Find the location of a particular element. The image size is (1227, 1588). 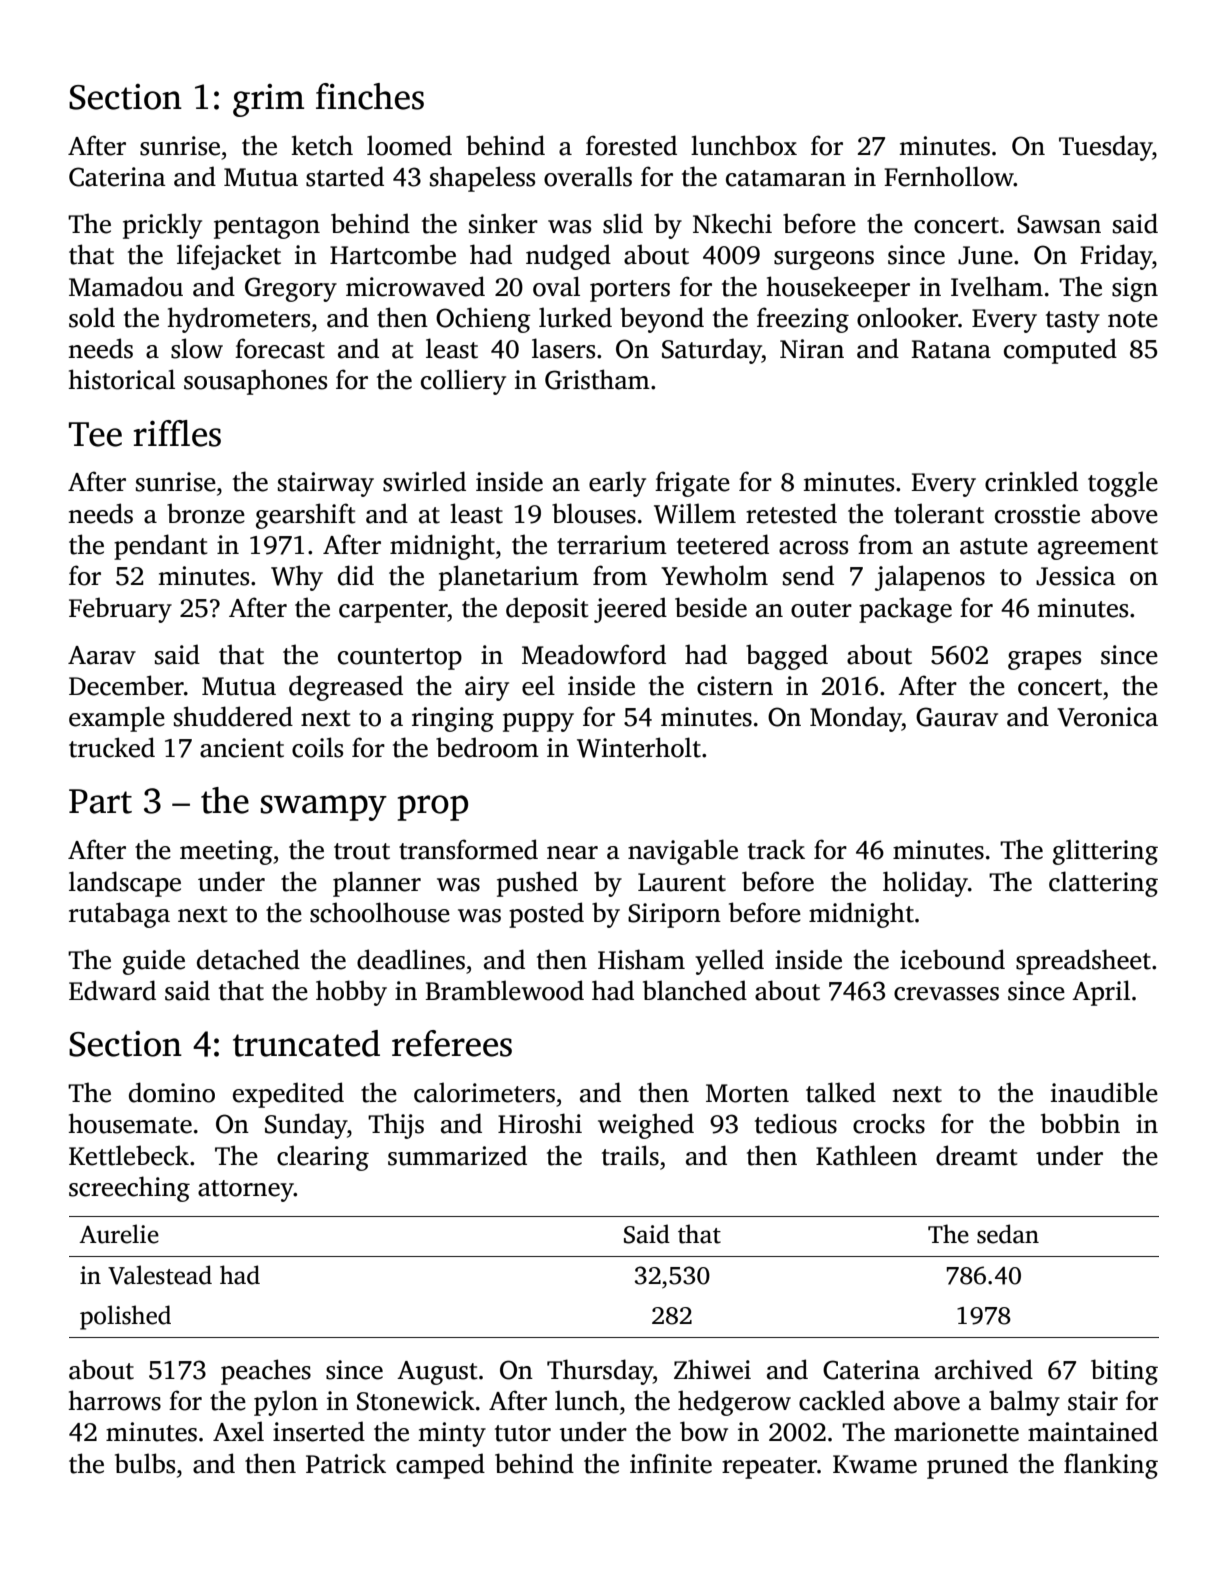

pendant is located at coordinates (160, 547).
